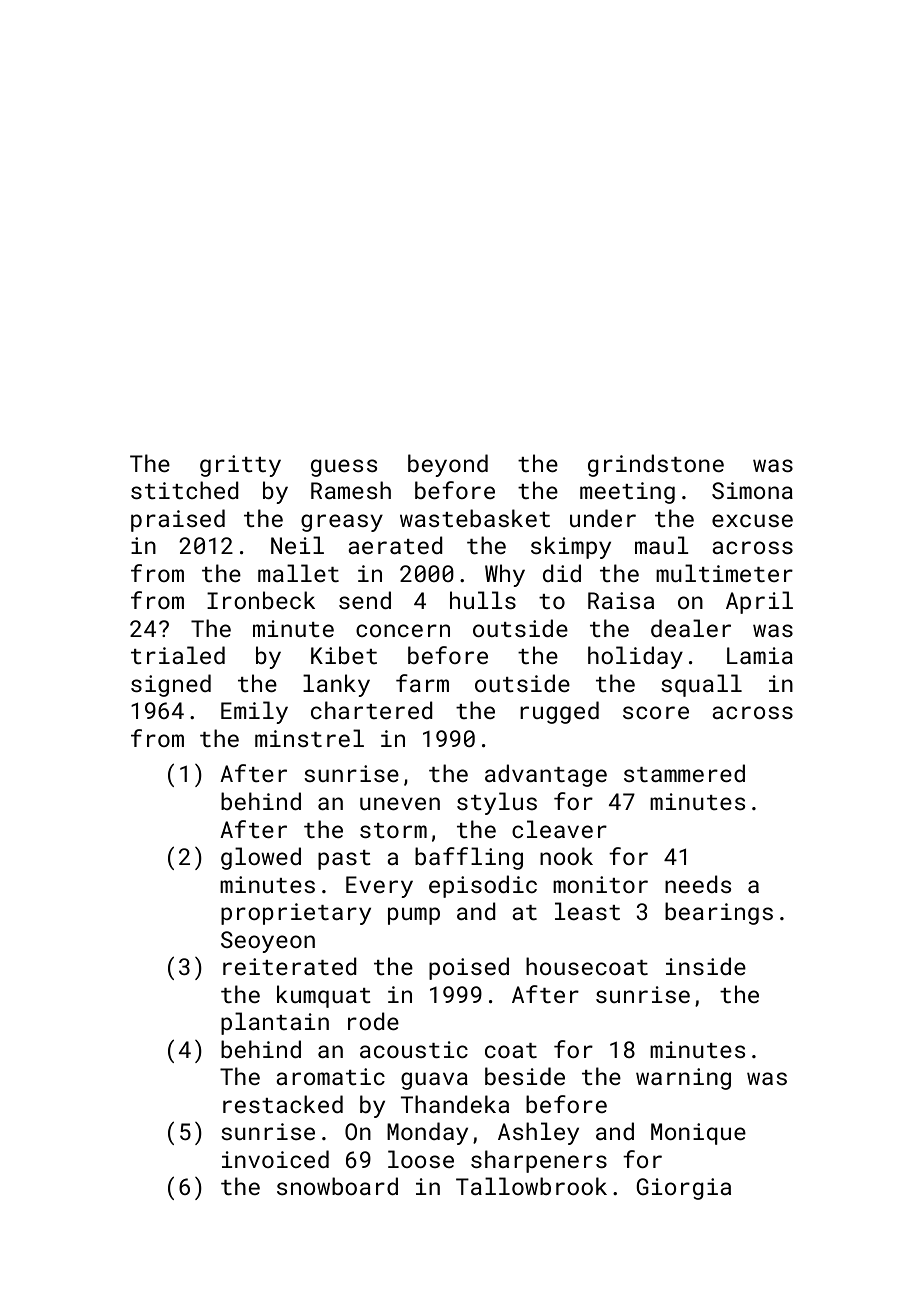 The height and width of the page is (1311, 924). Describe the element at coordinates (275, 1159) in the page. I see `invoiced` at that location.
